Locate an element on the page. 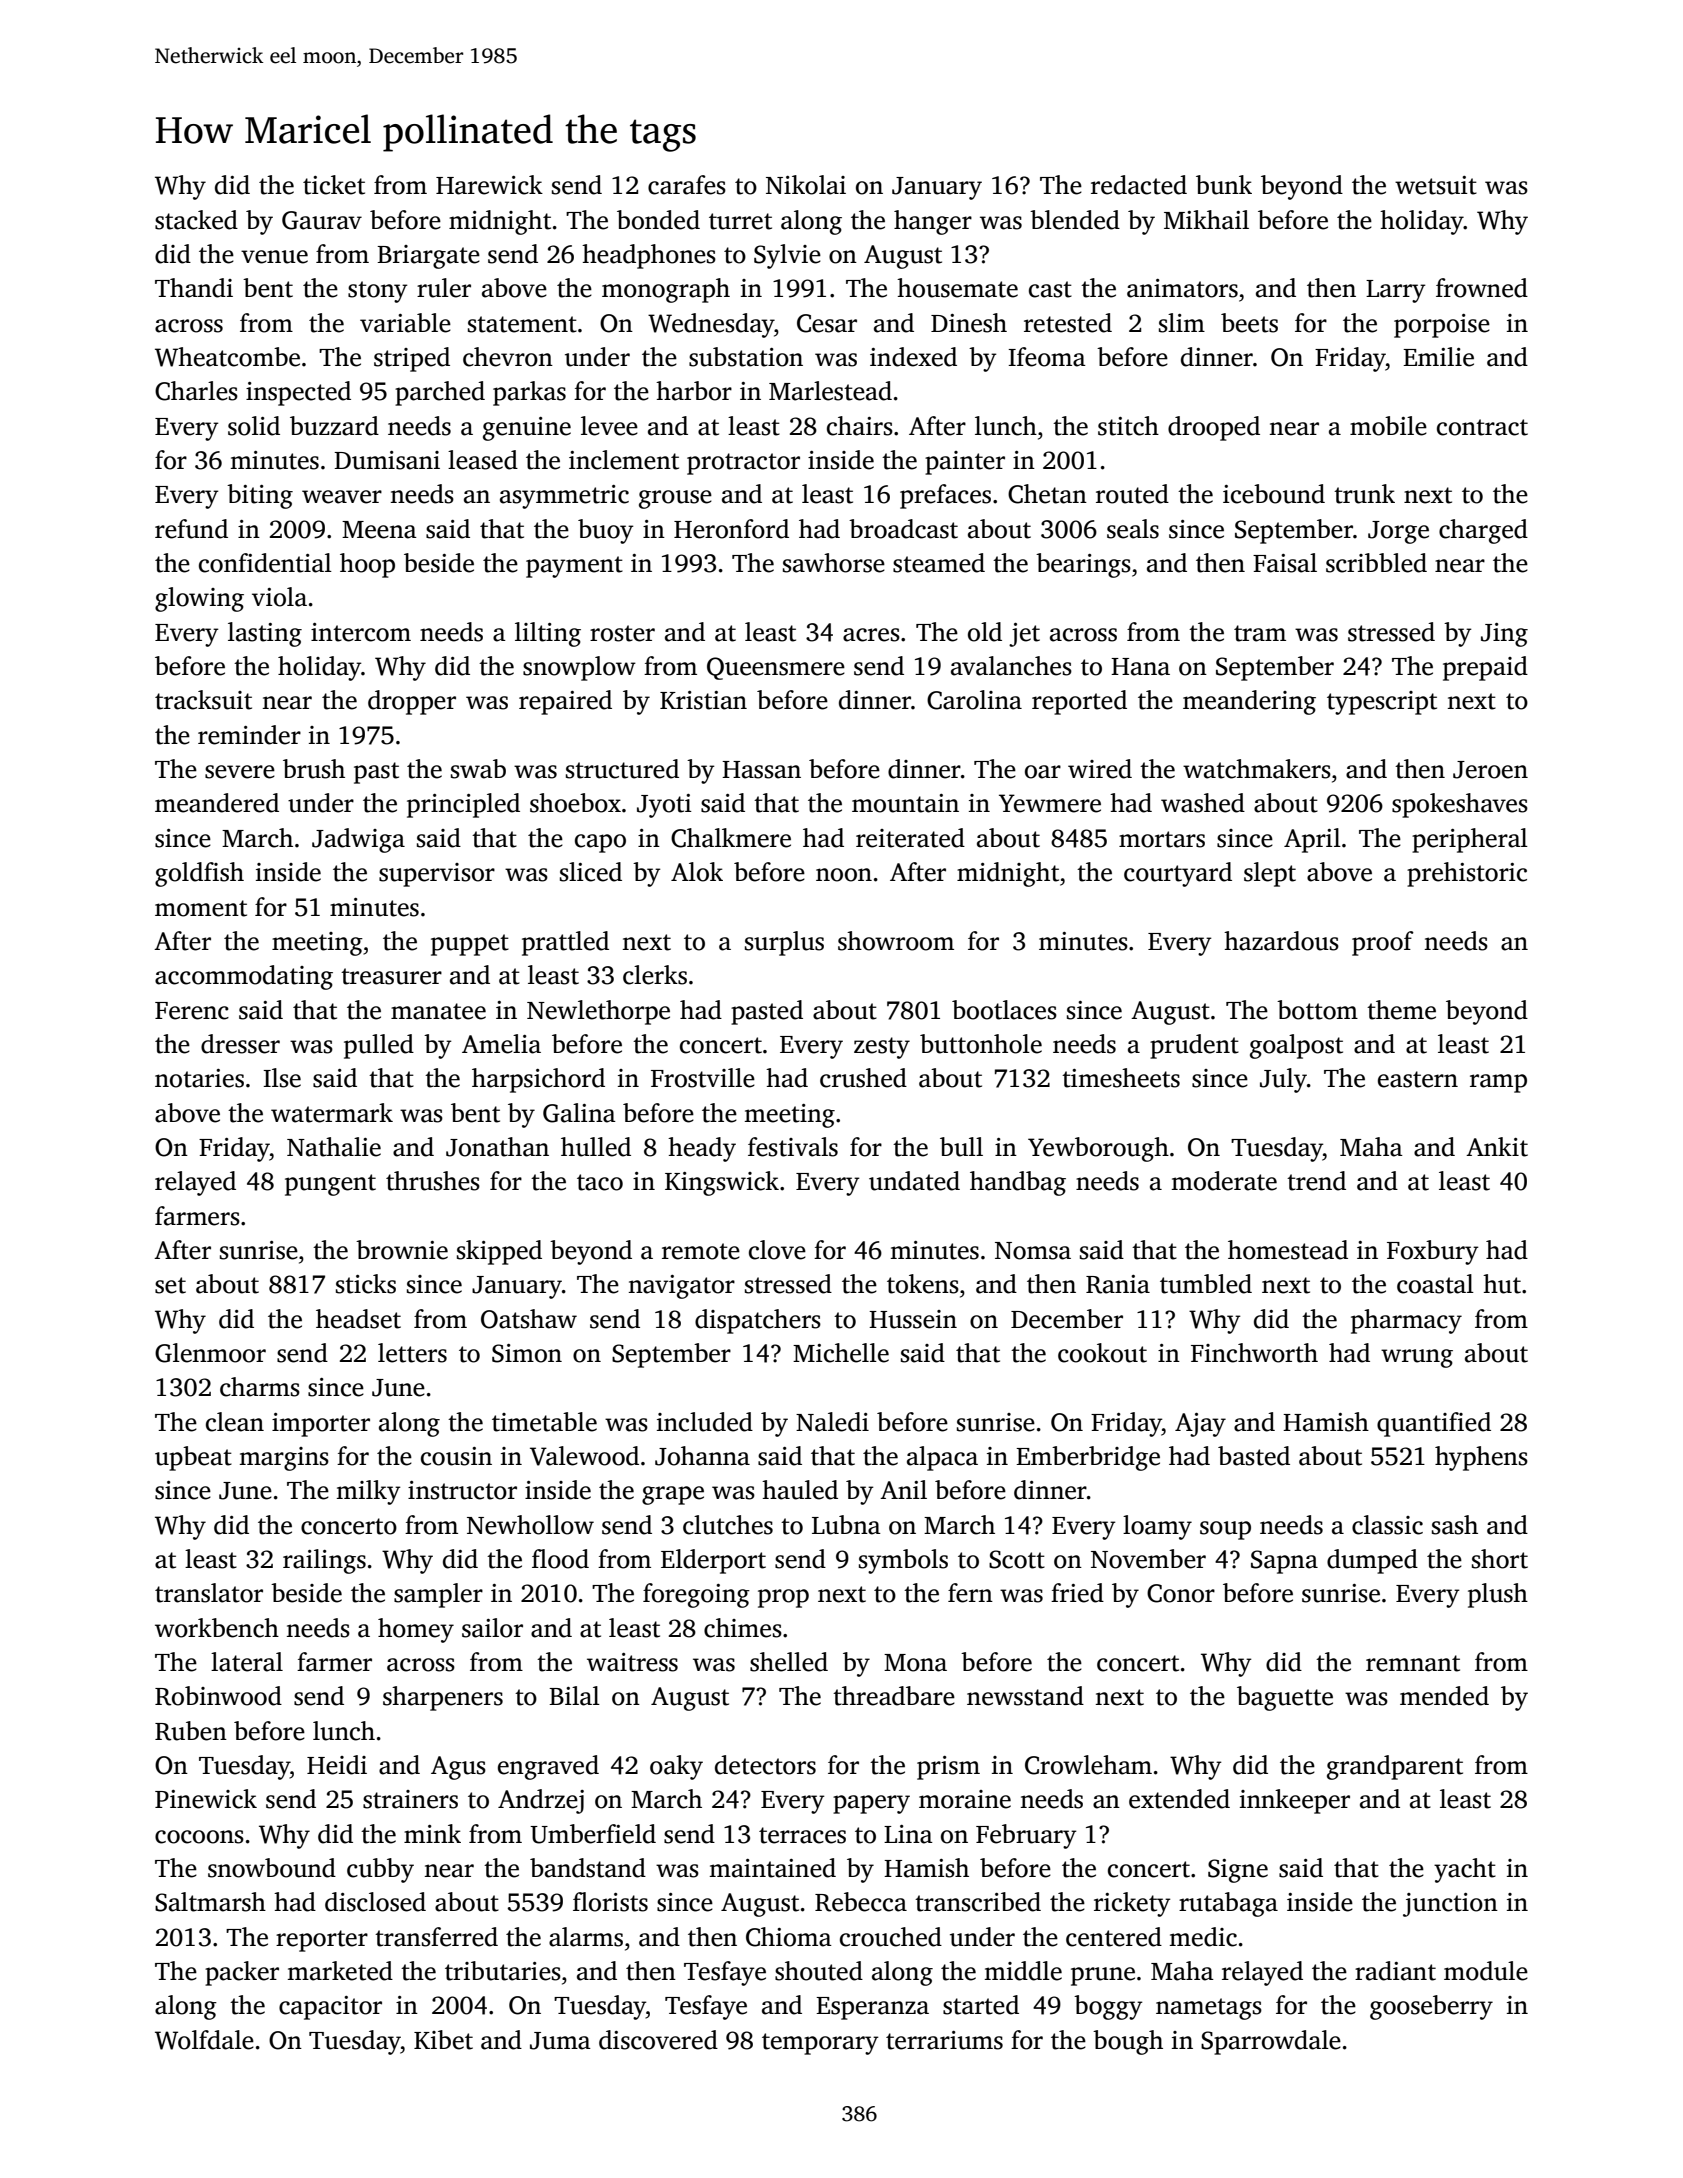 The width and height of the page is (1683, 2178). Kristian is located at coordinates (703, 700).
